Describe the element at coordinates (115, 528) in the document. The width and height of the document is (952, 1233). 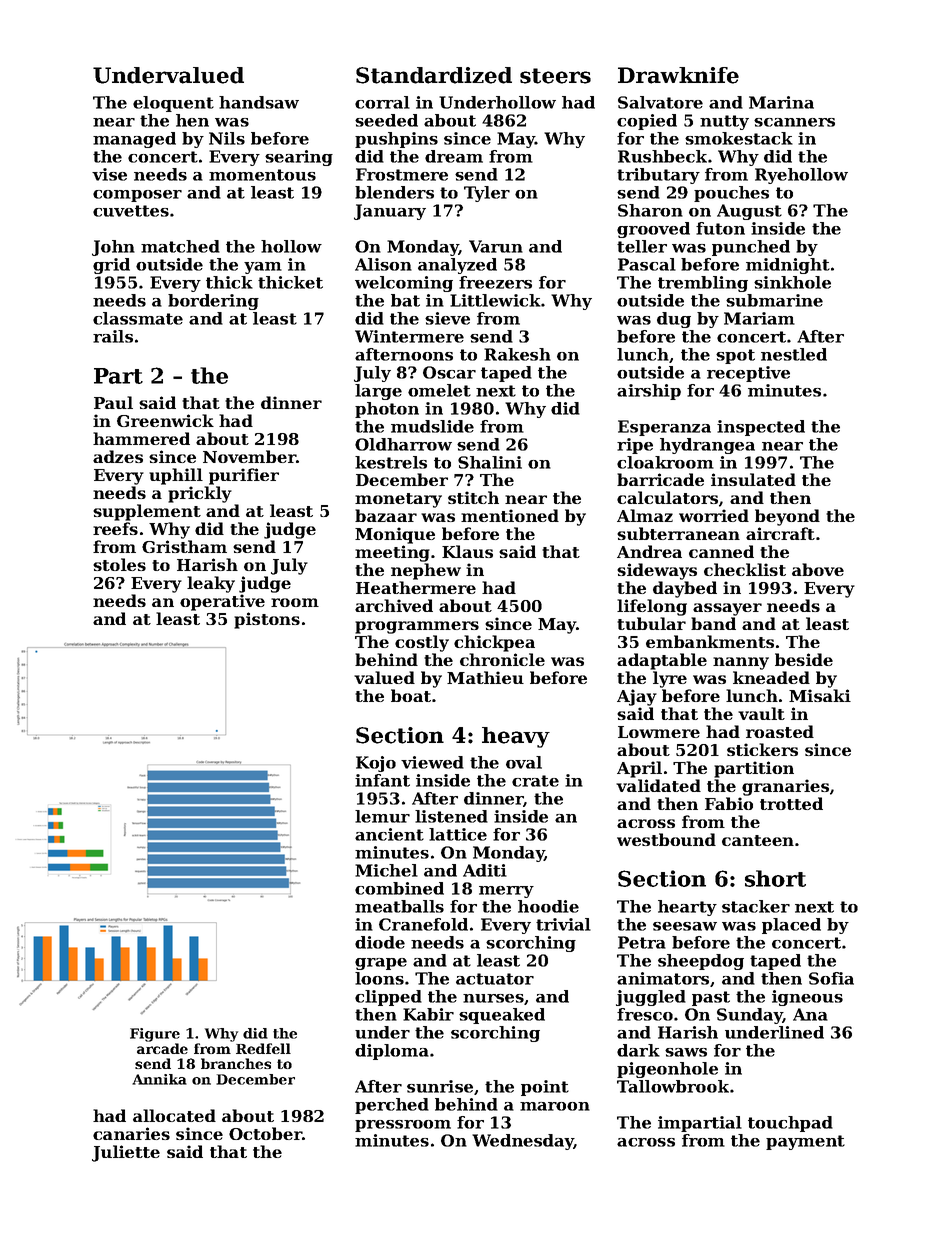
I see `reefs` at that location.
